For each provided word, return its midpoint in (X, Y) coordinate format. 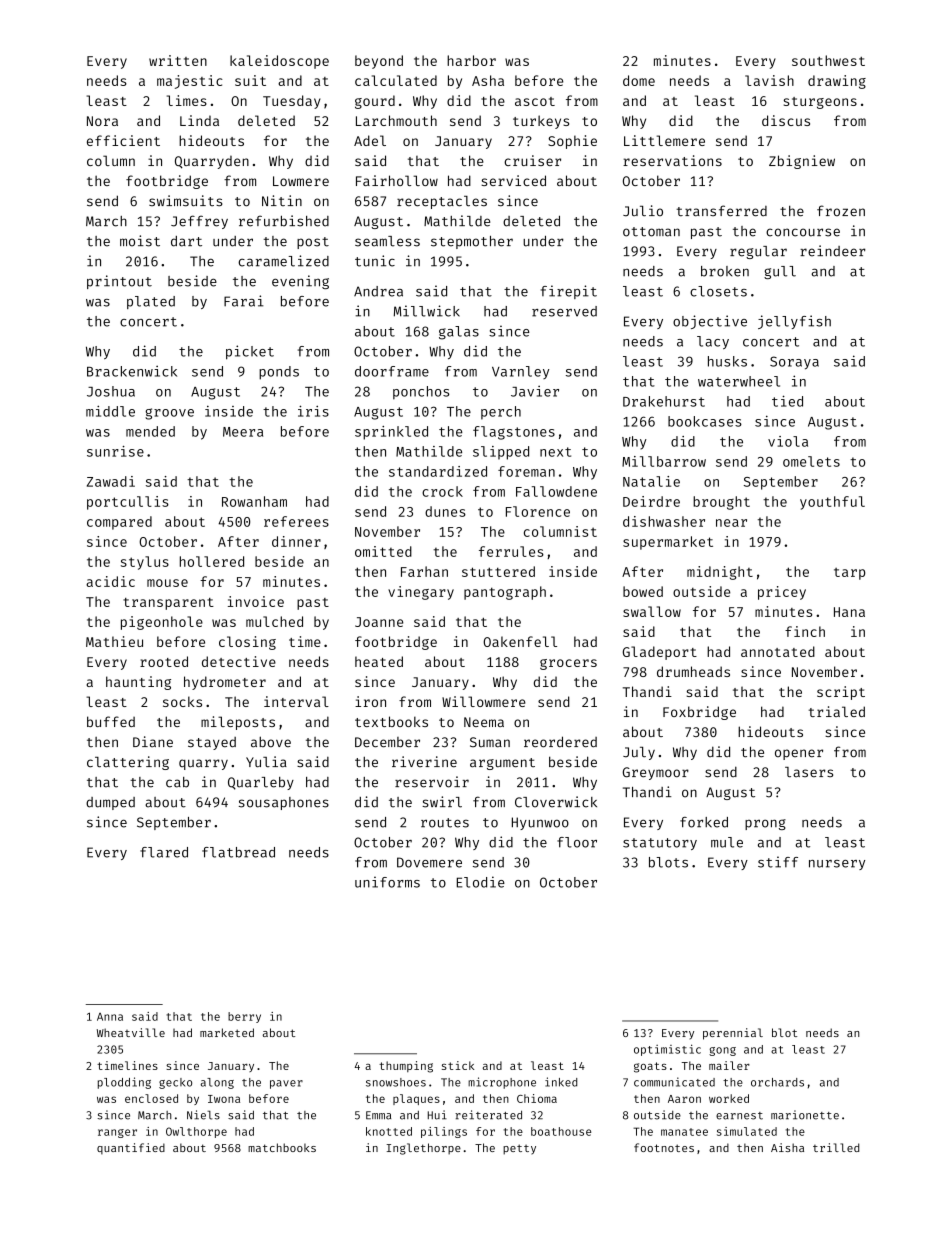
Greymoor (656, 773)
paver (286, 1084)
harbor (471, 60)
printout (119, 282)
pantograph (505, 593)
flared (164, 852)
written (178, 60)
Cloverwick (556, 802)
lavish (769, 80)
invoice (256, 601)
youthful (832, 503)
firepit (569, 292)
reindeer (833, 251)
